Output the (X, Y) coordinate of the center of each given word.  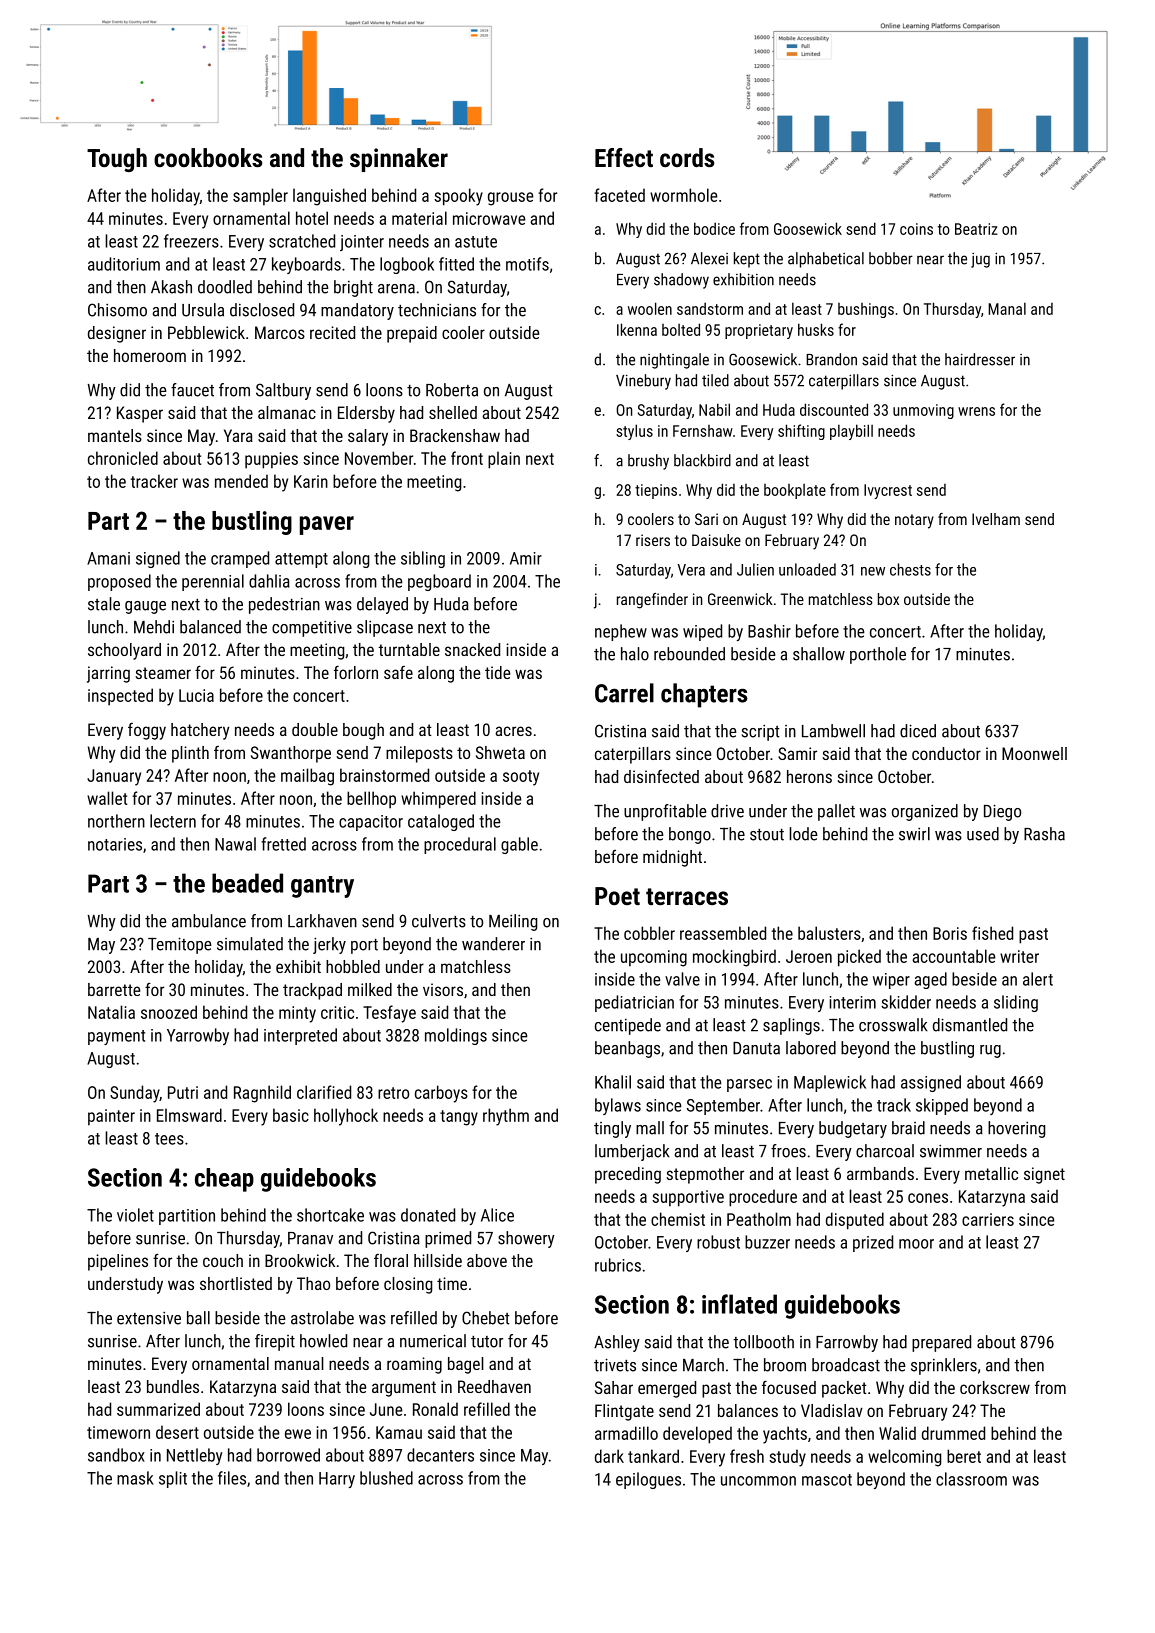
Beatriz (976, 229)
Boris (950, 933)
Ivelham (996, 519)
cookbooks (208, 157)
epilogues (648, 1480)
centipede (628, 1026)
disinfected (661, 776)
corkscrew (995, 1387)
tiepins (656, 491)
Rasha (1044, 834)
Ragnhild (262, 1094)
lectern (173, 821)
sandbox (116, 1455)
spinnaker (399, 160)
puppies (271, 460)
